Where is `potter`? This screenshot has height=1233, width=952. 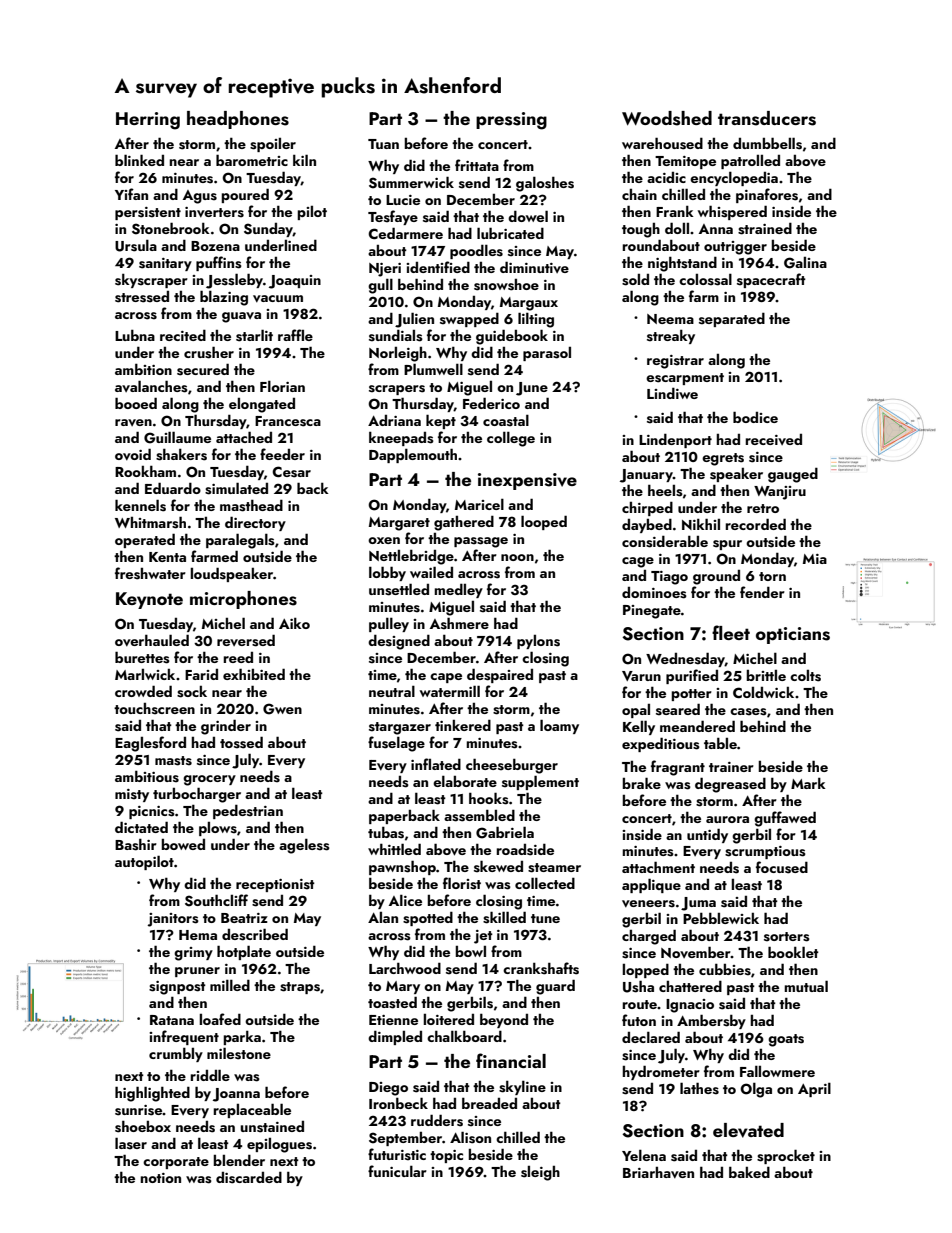 potter is located at coordinates (691, 695).
